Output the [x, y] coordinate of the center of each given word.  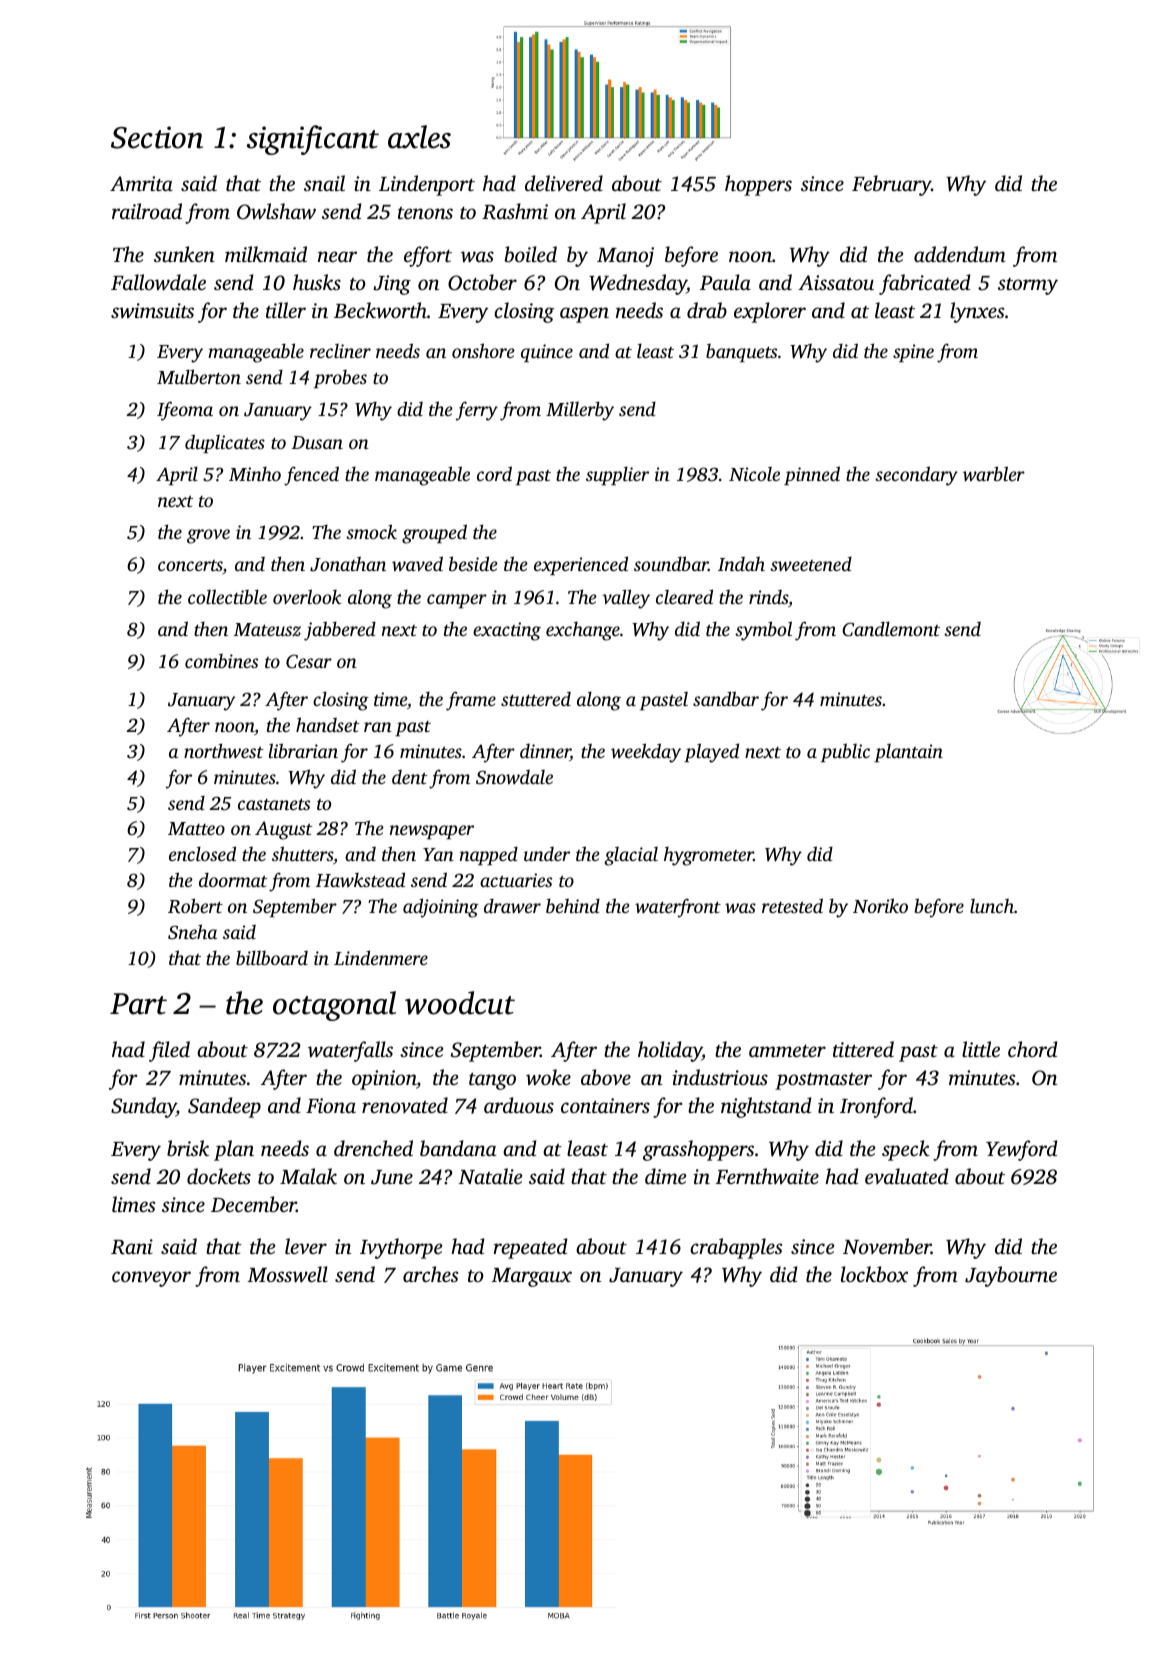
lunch [992, 905]
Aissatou [836, 282]
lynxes [977, 312]
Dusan [317, 442]
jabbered [340, 631]
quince [547, 353]
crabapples [736, 1248]
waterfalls [350, 1051]
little [981, 1049]
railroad [147, 211]
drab [707, 310]
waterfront [678, 908]
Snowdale [514, 777]
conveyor [151, 1279]
